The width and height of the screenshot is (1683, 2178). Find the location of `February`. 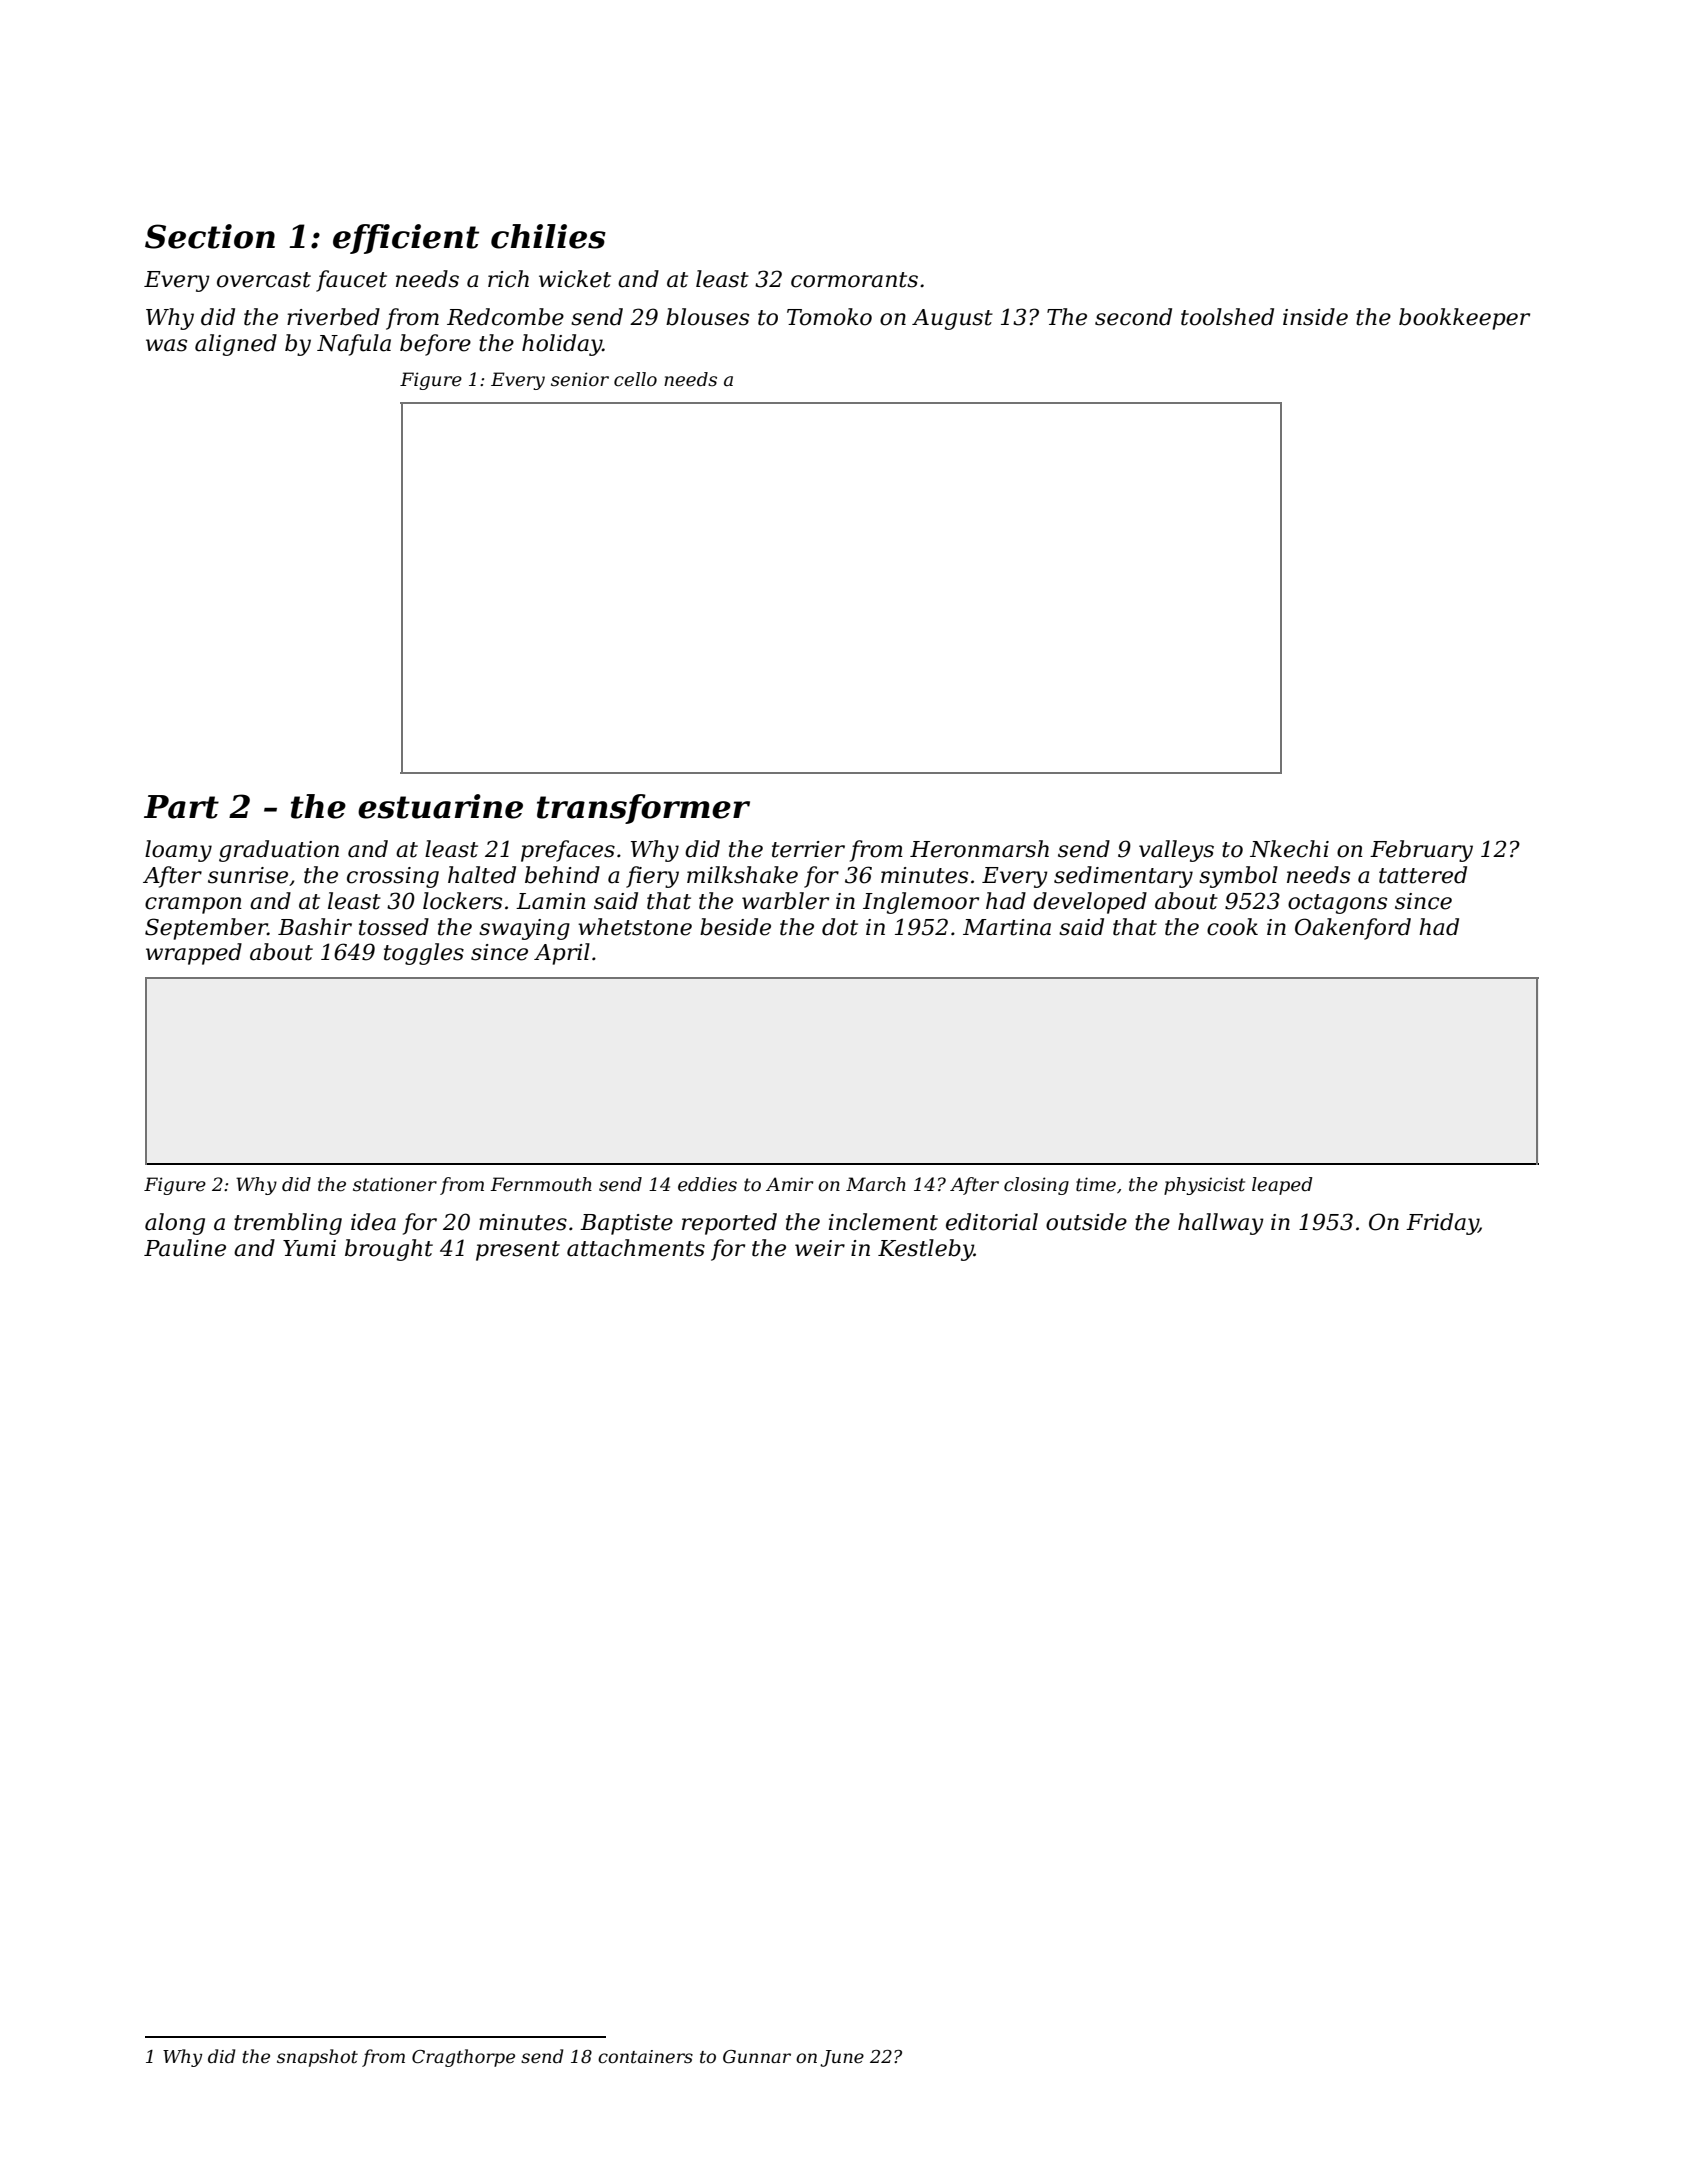

February is located at coordinates (1421, 851).
